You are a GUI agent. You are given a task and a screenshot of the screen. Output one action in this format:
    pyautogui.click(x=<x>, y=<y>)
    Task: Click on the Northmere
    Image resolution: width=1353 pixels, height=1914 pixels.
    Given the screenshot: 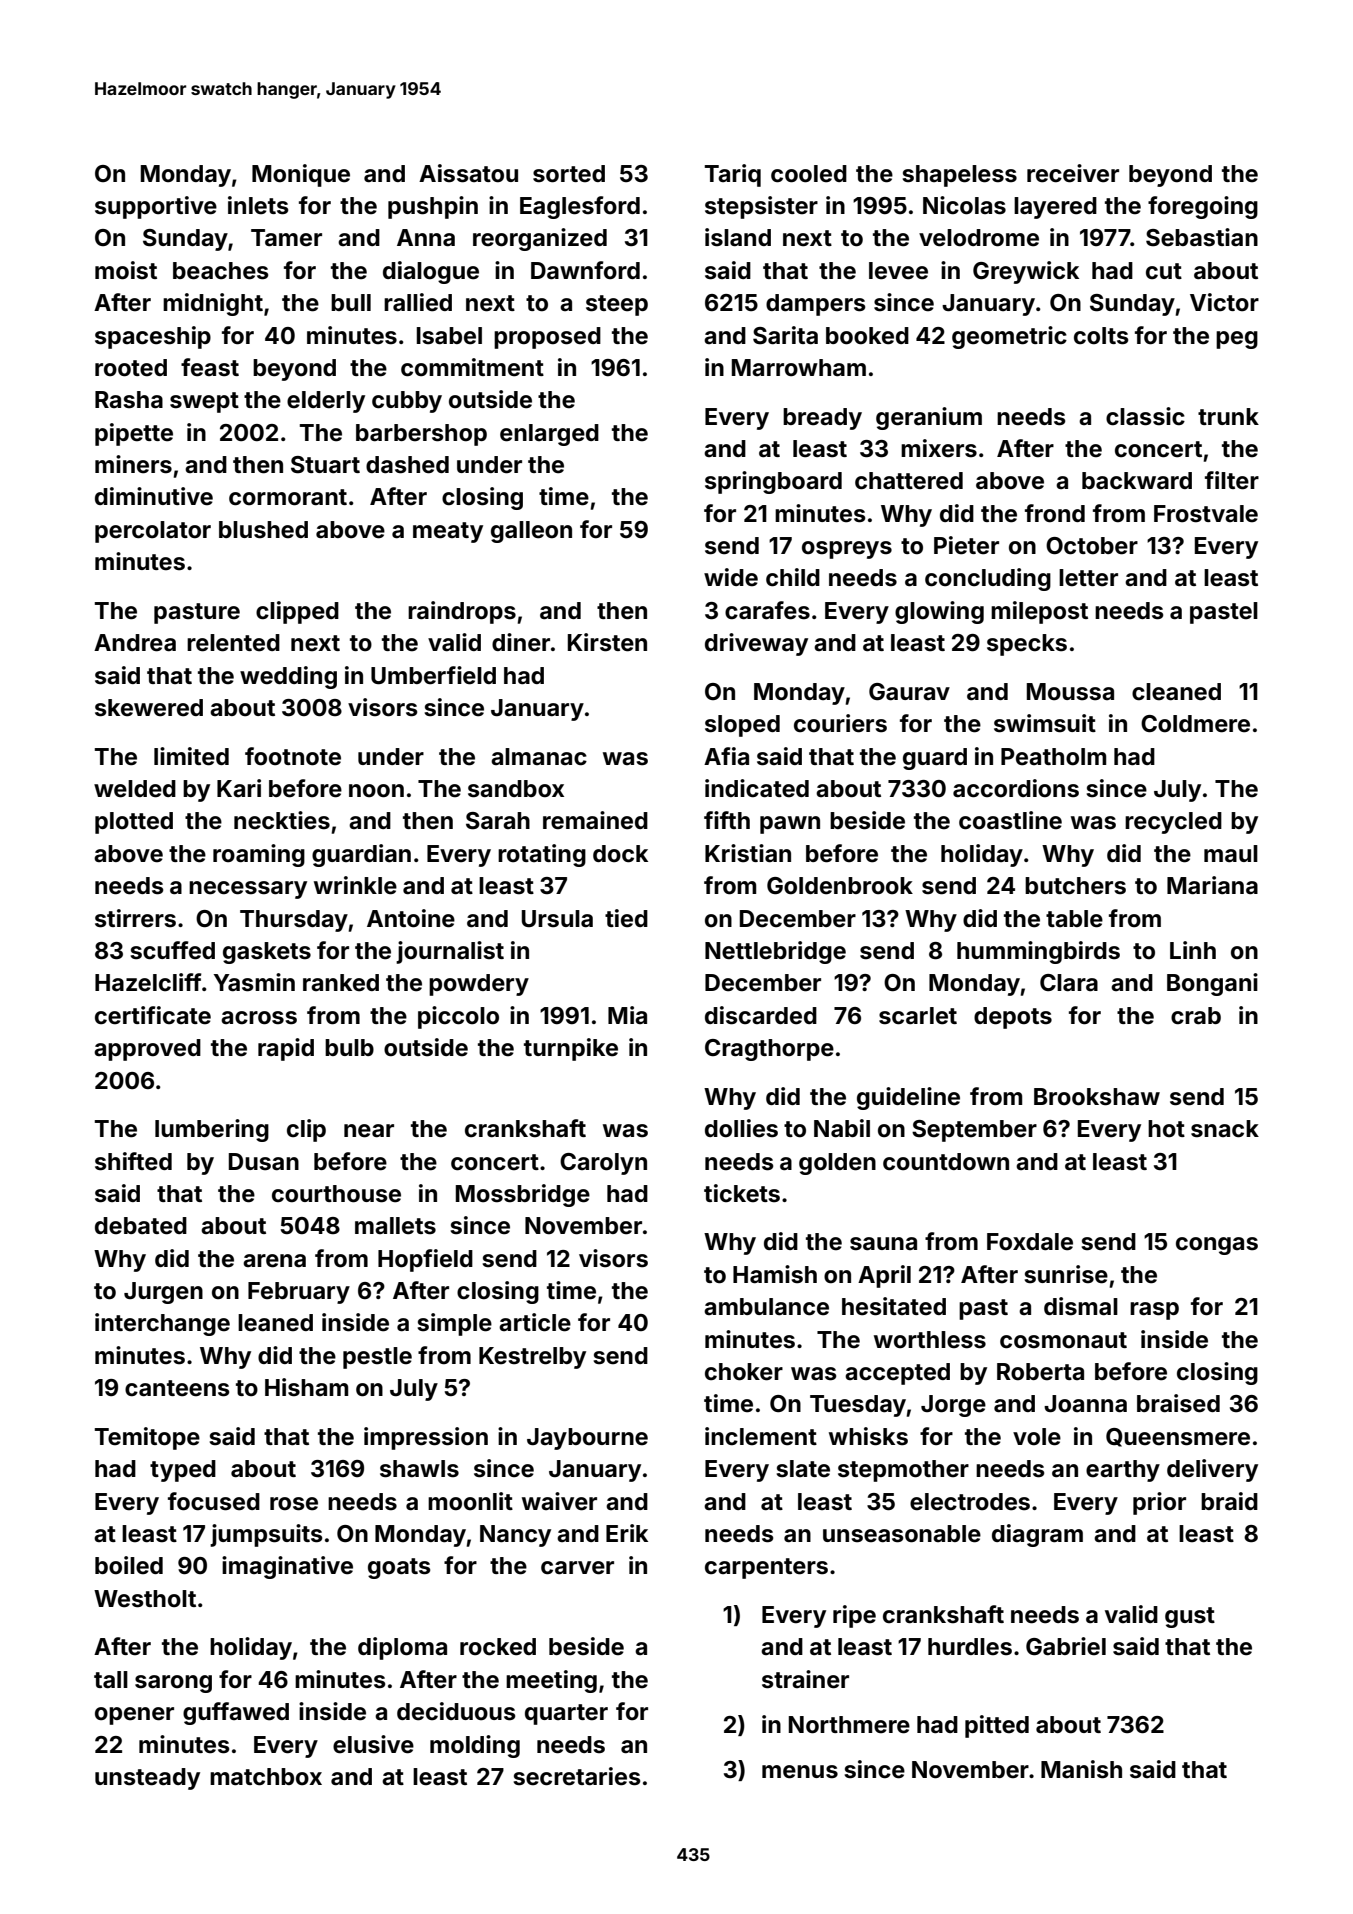 What is the action you would take?
    pyautogui.click(x=849, y=1725)
